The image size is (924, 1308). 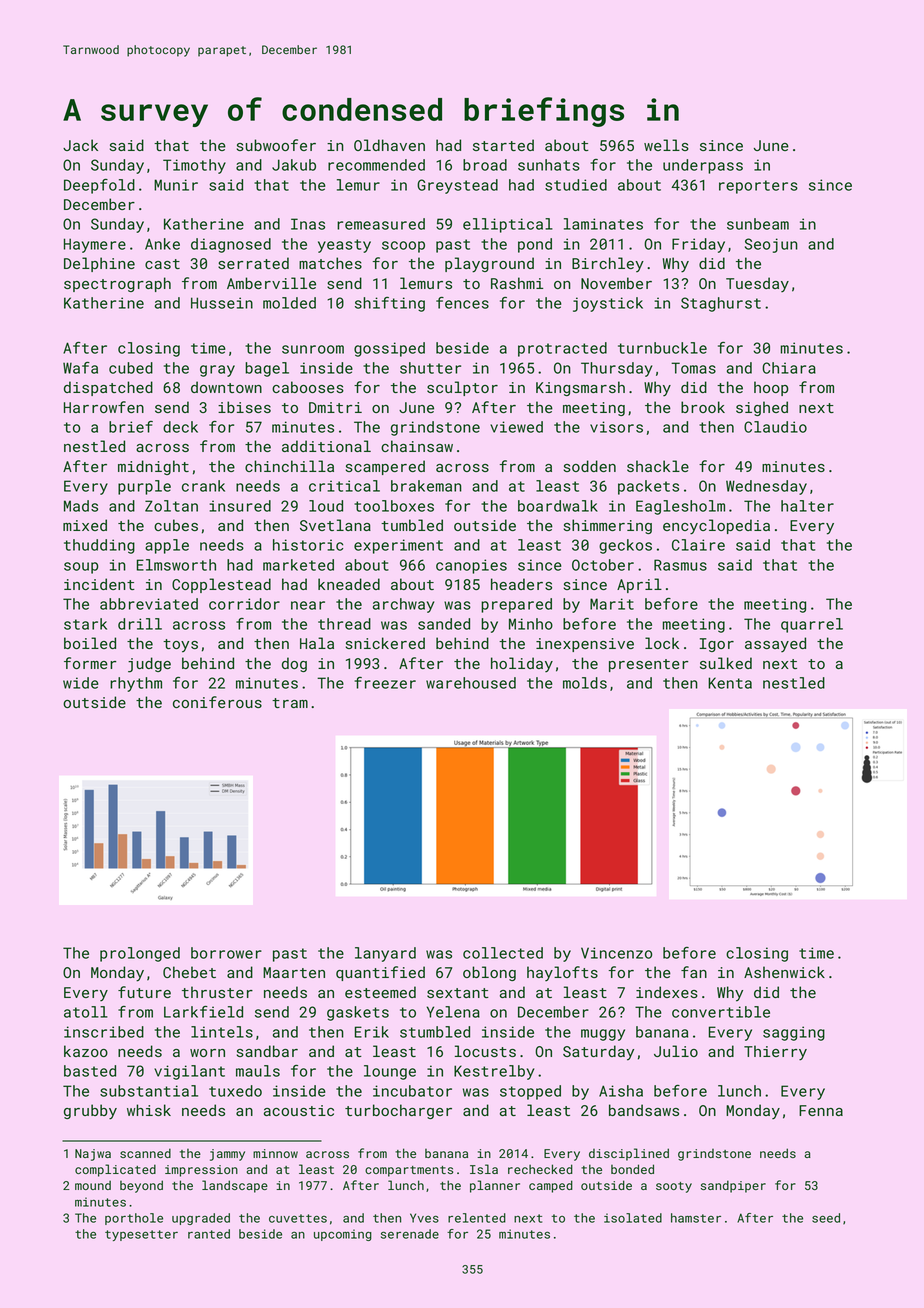 I want to click on ranted, so click(x=209, y=1234).
